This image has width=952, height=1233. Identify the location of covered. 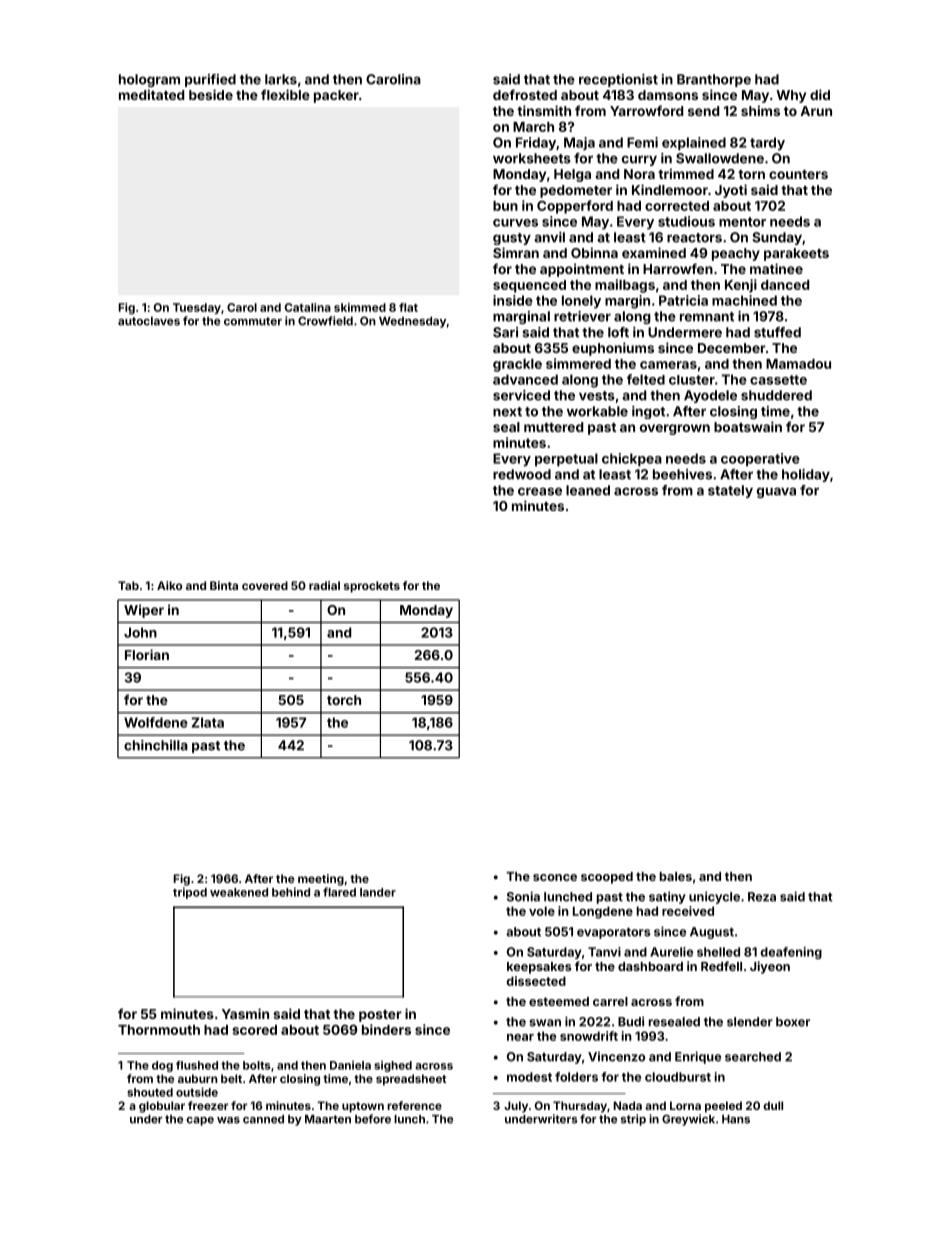
(265, 585).
